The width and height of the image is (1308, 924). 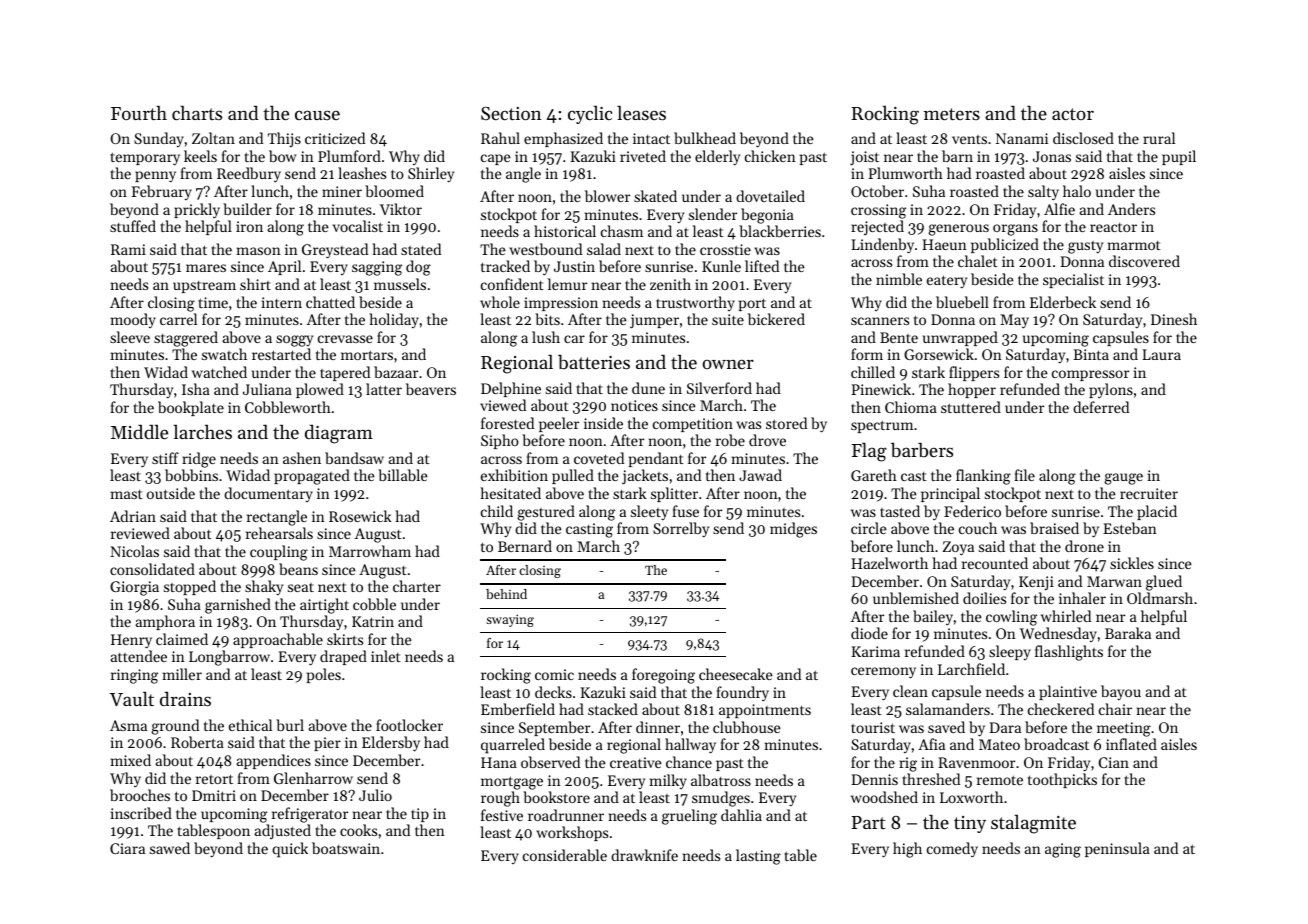 I want to click on grueling, so click(x=689, y=817).
